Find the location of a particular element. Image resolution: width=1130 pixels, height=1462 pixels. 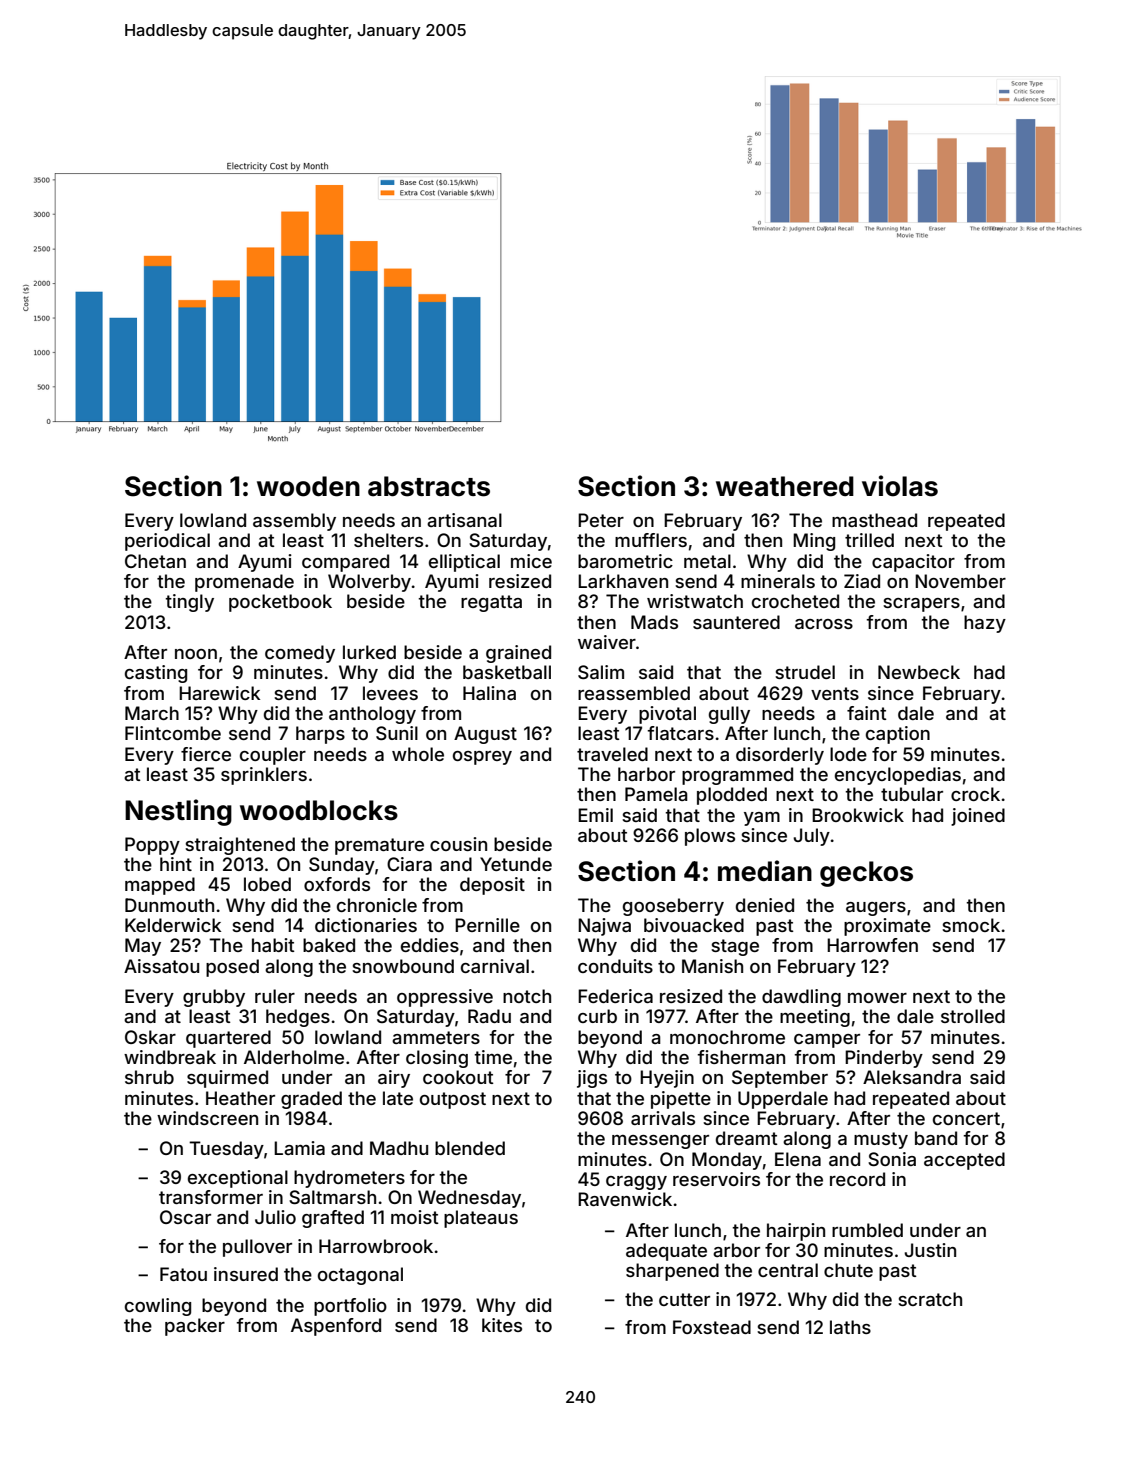

hazy is located at coordinates (985, 624).
